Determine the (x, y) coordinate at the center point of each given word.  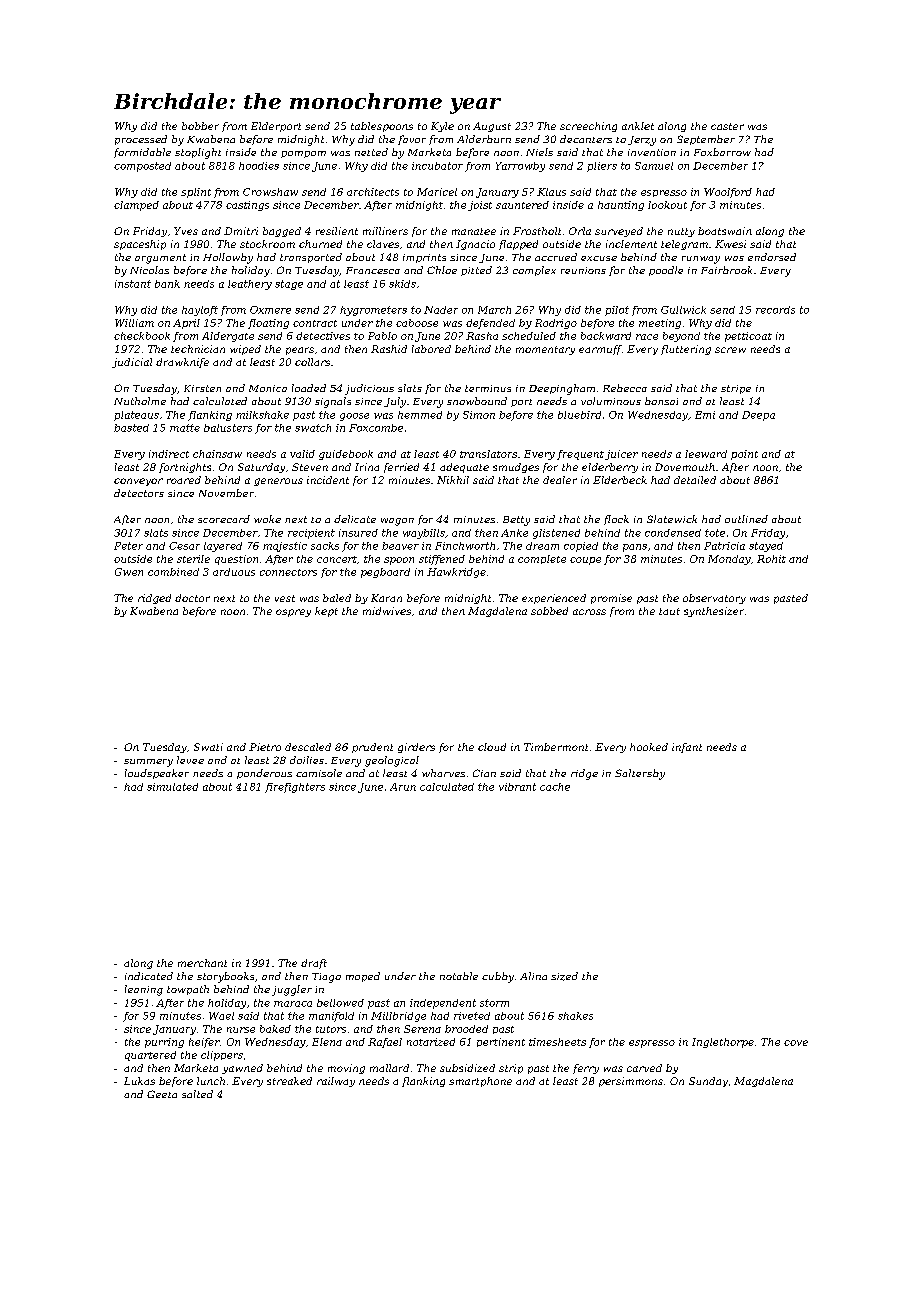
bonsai (661, 401)
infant (687, 748)
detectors (139, 493)
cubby (498, 977)
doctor (192, 598)
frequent (580, 455)
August (492, 127)
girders (416, 748)
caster (727, 126)
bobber (200, 126)
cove (796, 1043)
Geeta (162, 1094)
